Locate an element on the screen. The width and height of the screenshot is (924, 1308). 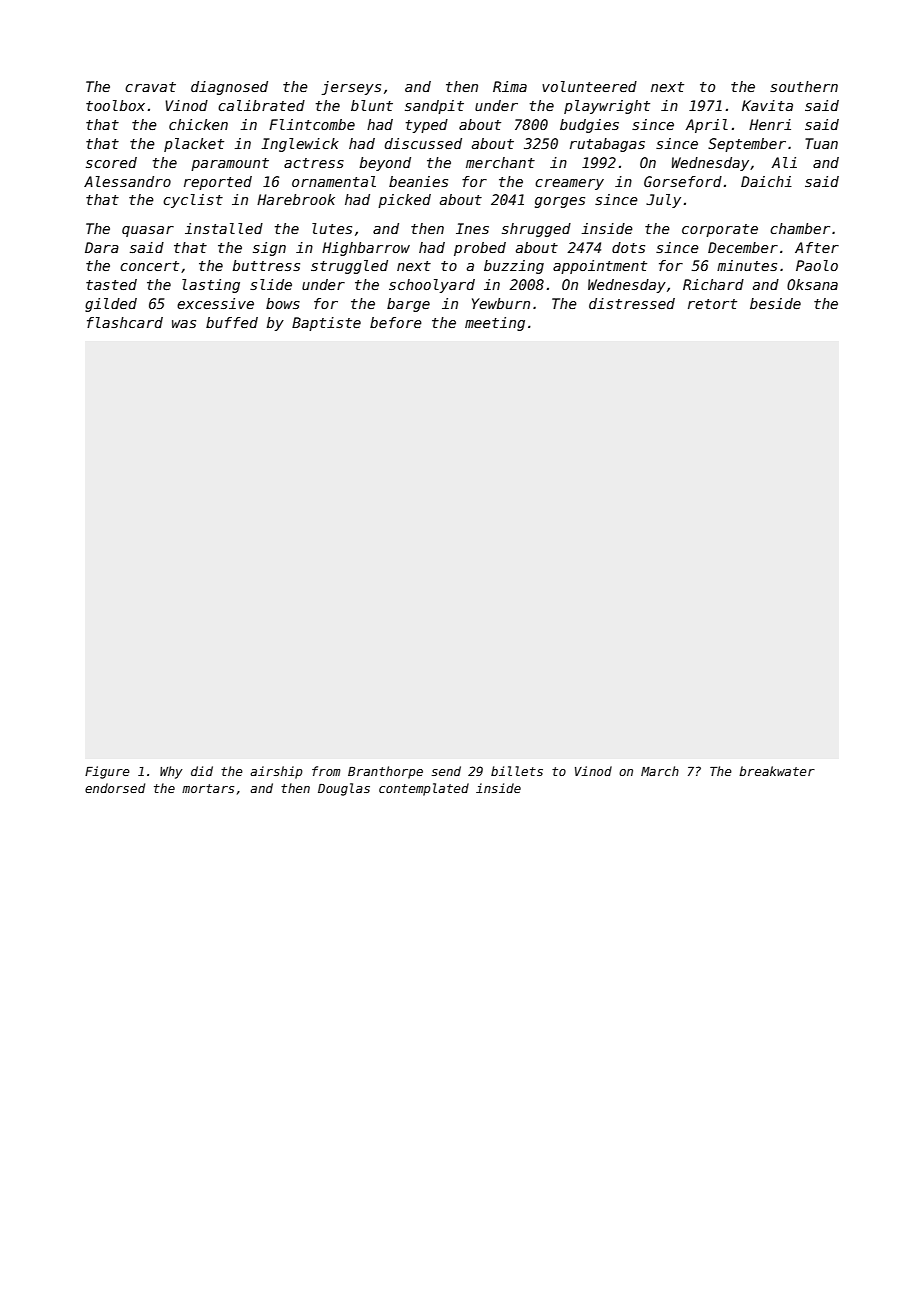
cravat is located at coordinates (150, 87).
